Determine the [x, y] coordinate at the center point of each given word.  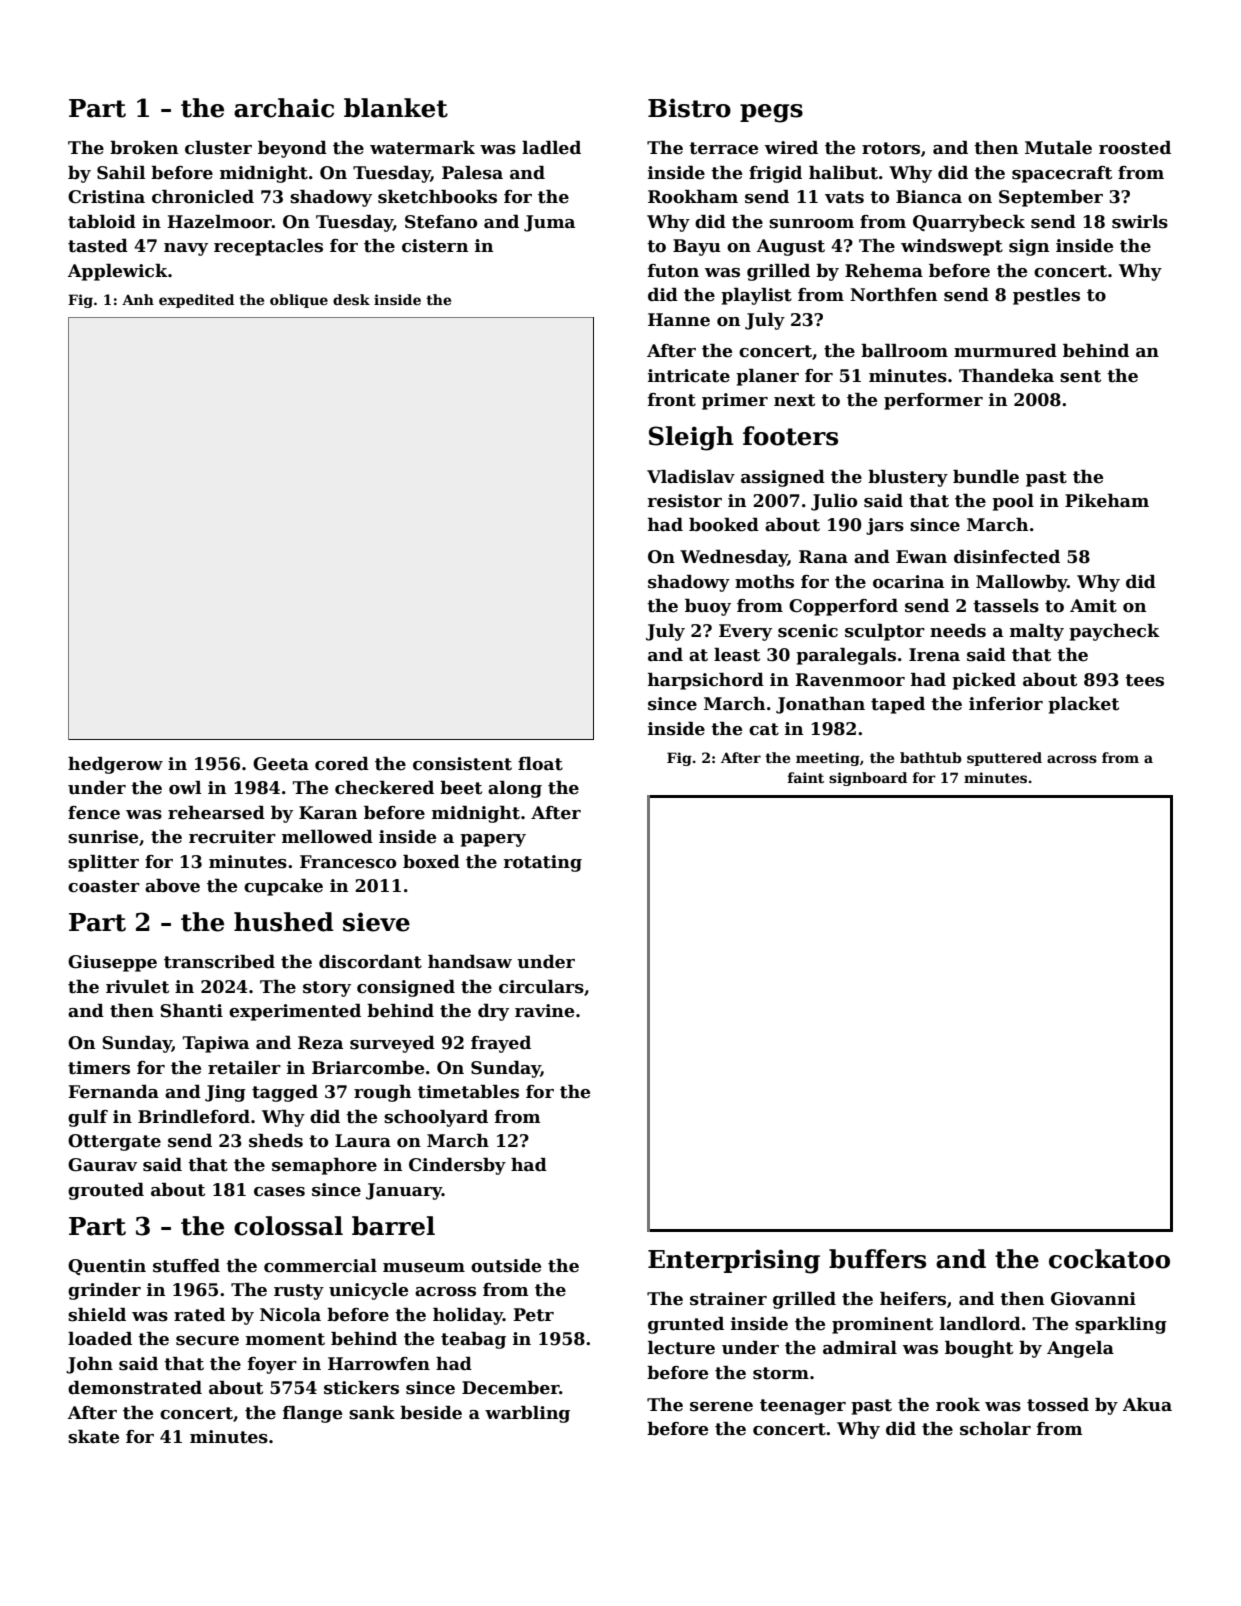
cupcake [283, 887]
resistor [685, 501]
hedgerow [115, 765]
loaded [100, 1339]
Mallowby [1021, 583]
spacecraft [1062, 174]
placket [1083, 705]
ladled [551, 148]
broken [144, 148]
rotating [543, 863]
